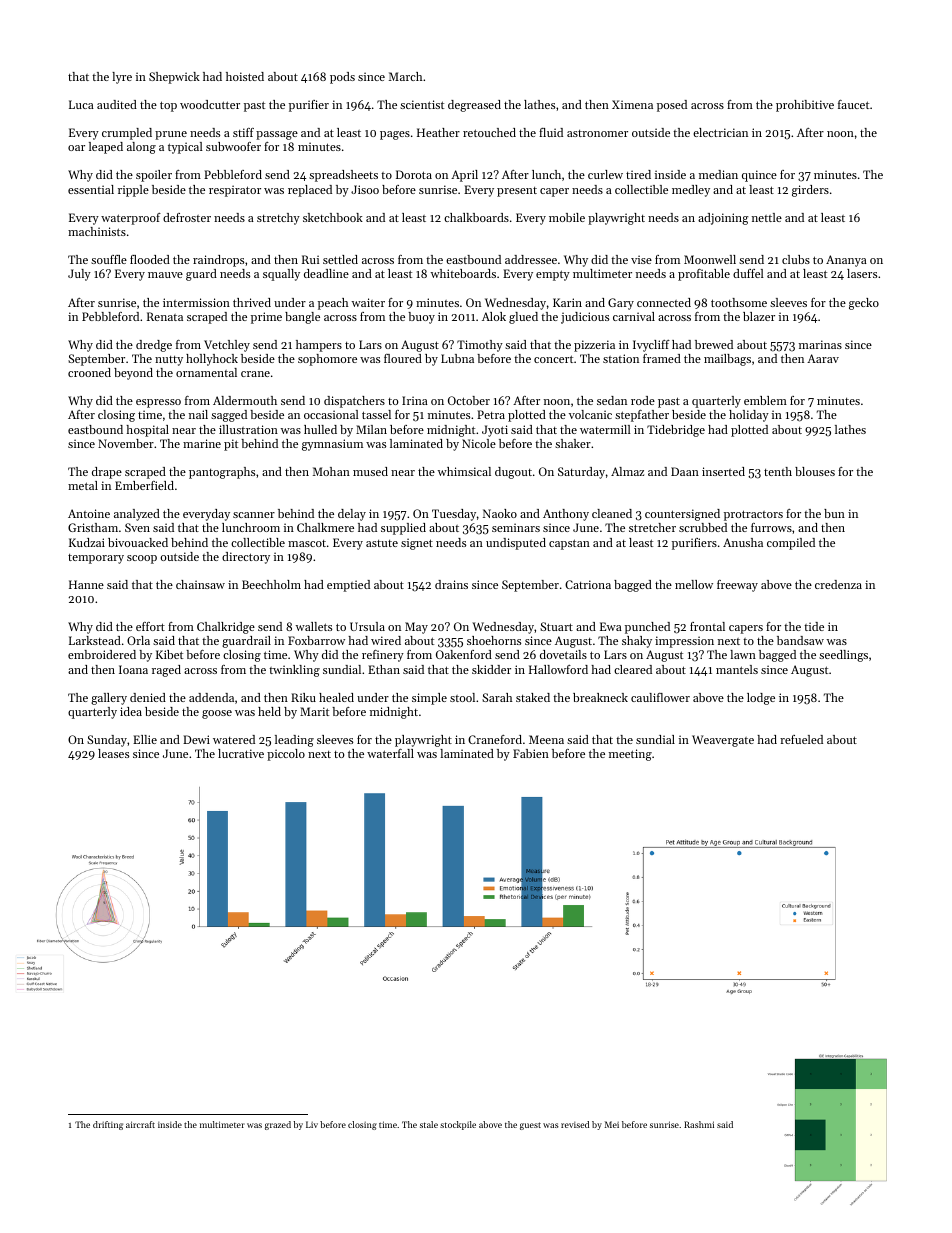 This screenshot has height=1233, width=952. I want to click on prune, so click(171, 135).
